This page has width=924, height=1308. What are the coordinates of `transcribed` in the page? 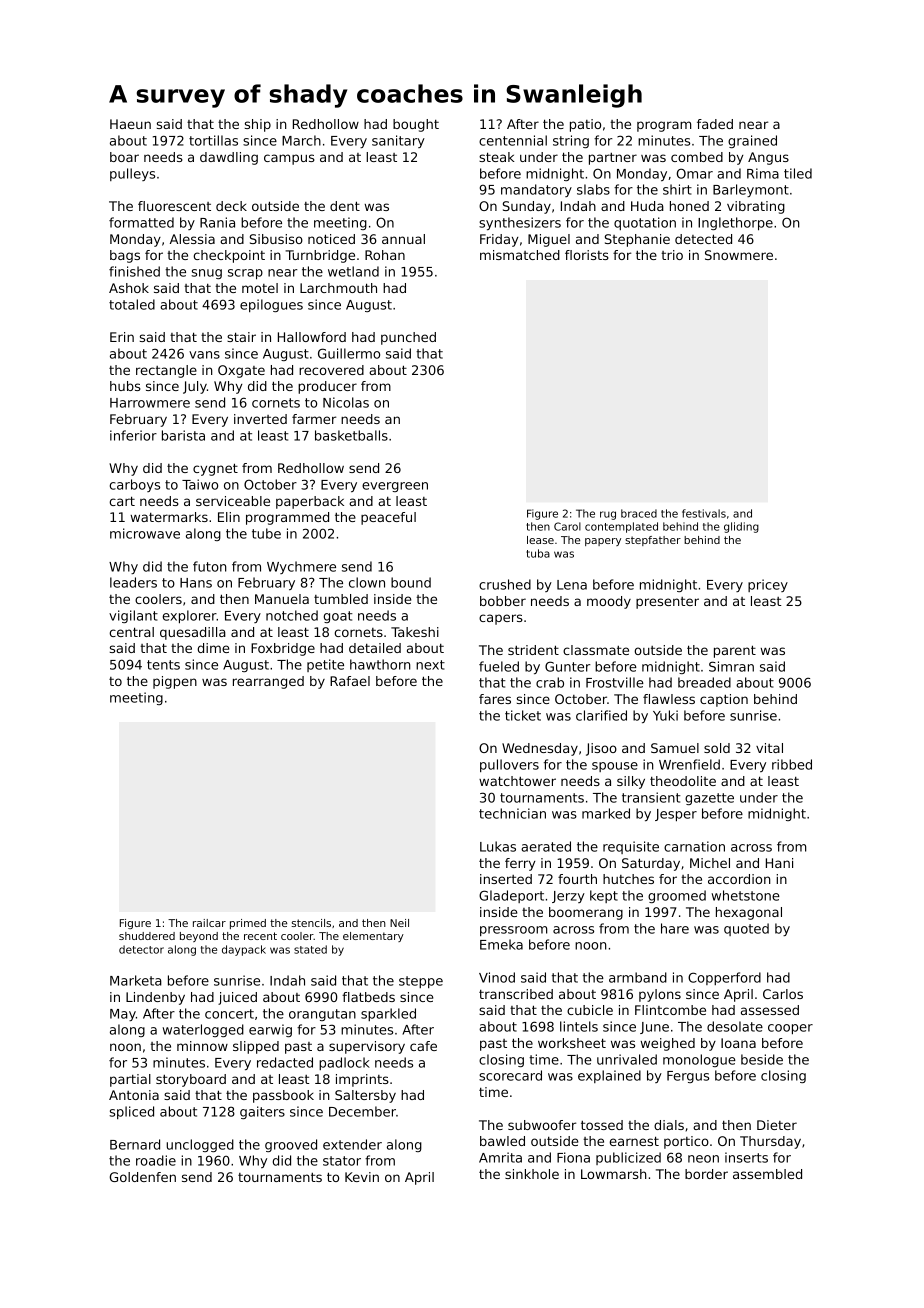 It's located at (516, 994).
